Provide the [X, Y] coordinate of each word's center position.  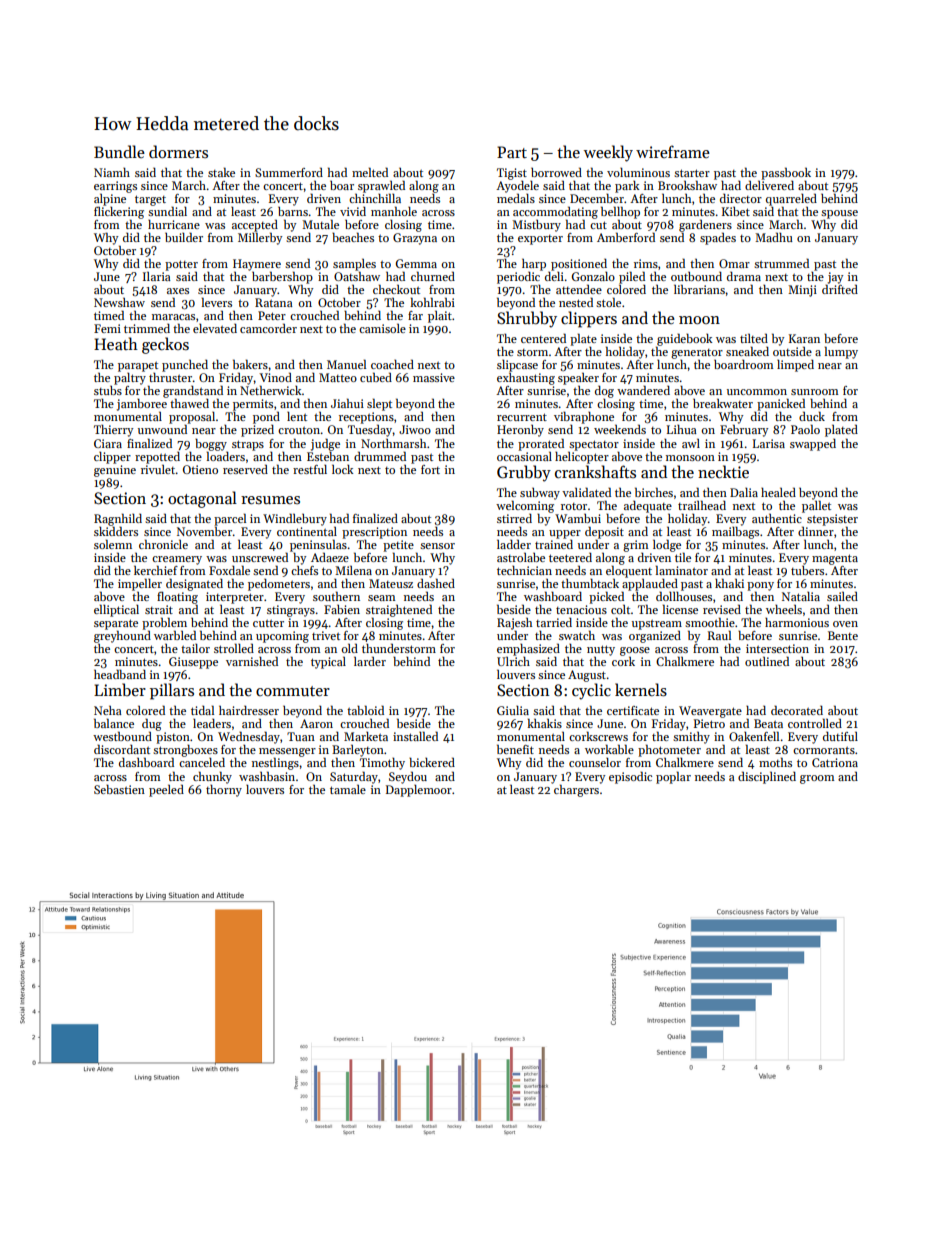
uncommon [757, 392]
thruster [170, 377]
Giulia [513, 710]
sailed [842, 596]
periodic [518, 278]
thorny [224, 791]
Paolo [805, 429]
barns [293, 211]
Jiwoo [415, 429]
